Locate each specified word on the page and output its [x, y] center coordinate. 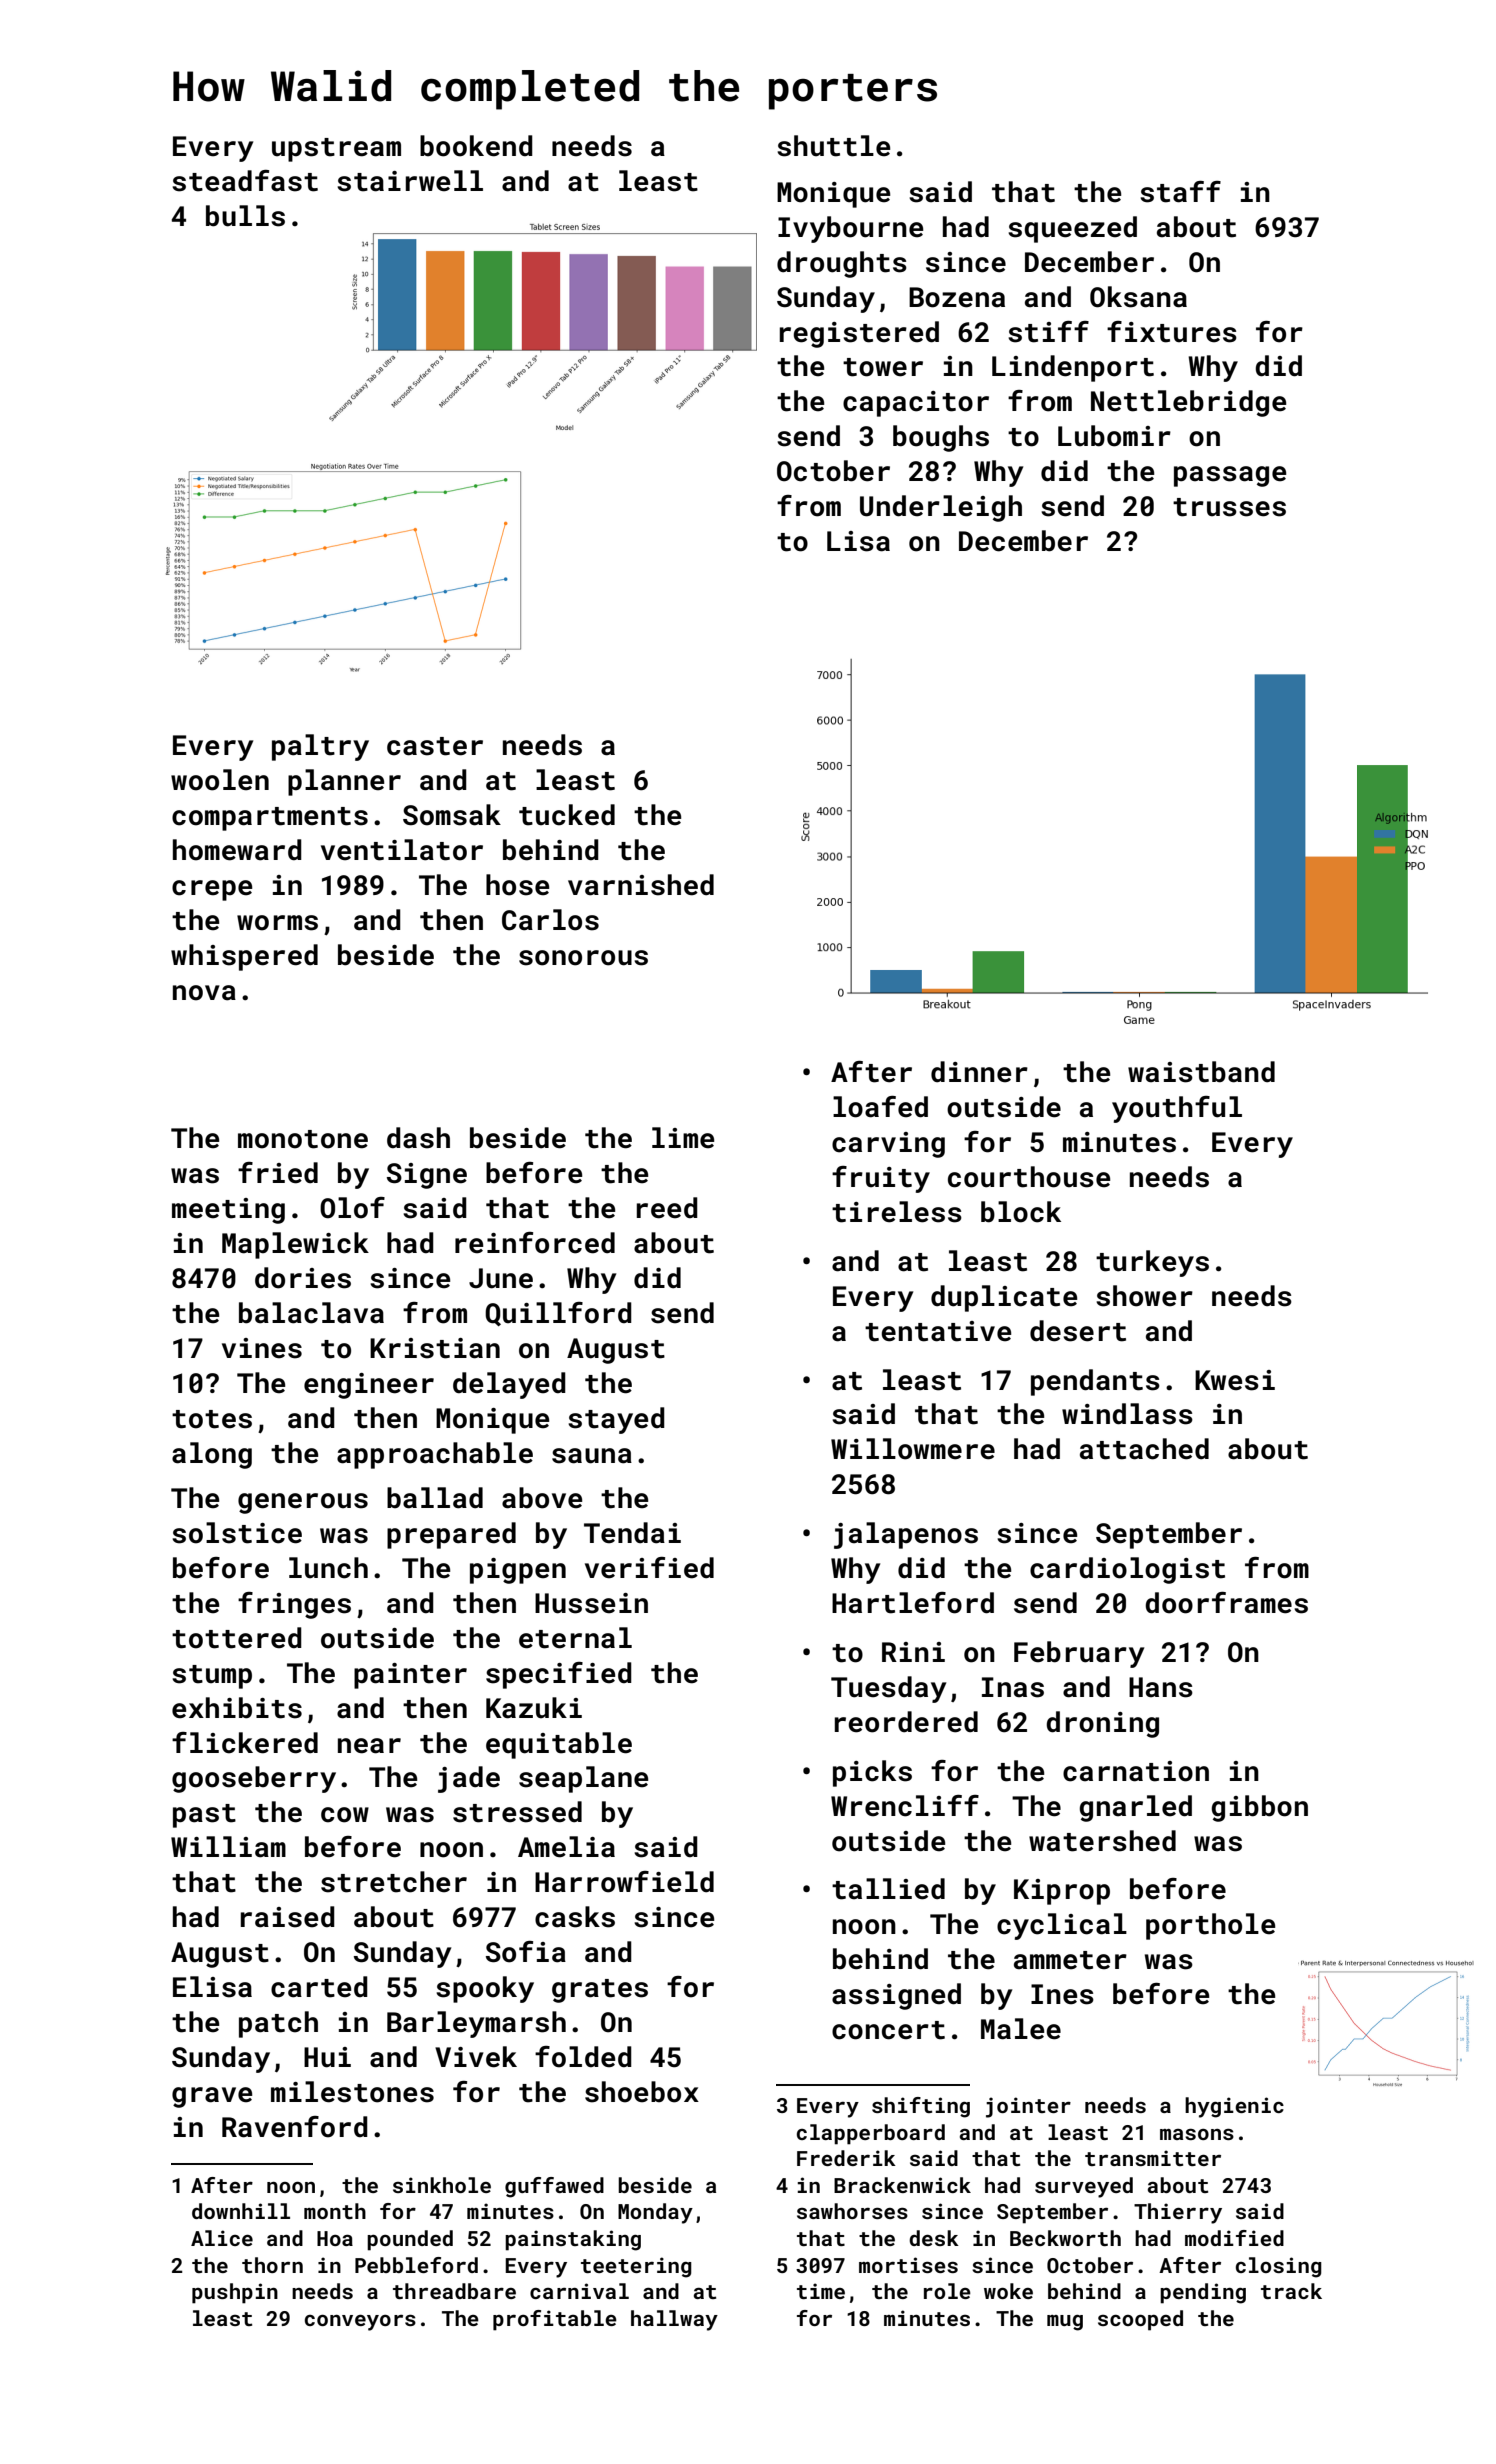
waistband [1201, 1072]
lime [683, 1138]
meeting [228, 1211]
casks [575, 1917]
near [369, 1746]
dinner [979, 1072]
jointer [1028, 2107]
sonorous [583, 958]
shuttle [833, 146]
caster [435, 746]
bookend [476, 146]
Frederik [846, 2158]
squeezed [1072, 229]
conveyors [360, 2322]
